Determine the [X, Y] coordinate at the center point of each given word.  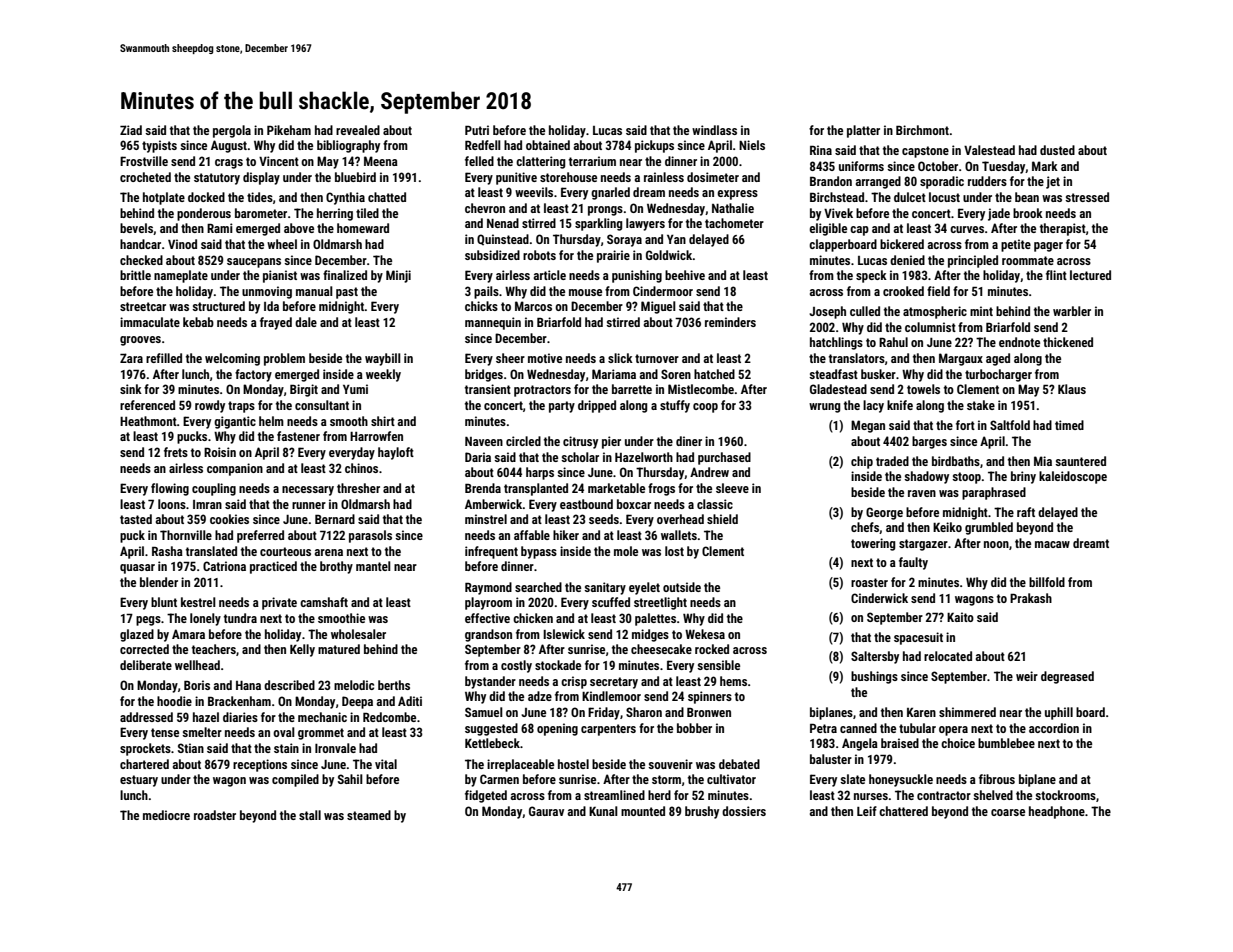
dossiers [744, 811]
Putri [477, 130]
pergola [232, 131]
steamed [369, 815]
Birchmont [922, 130]
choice [958, 743]
